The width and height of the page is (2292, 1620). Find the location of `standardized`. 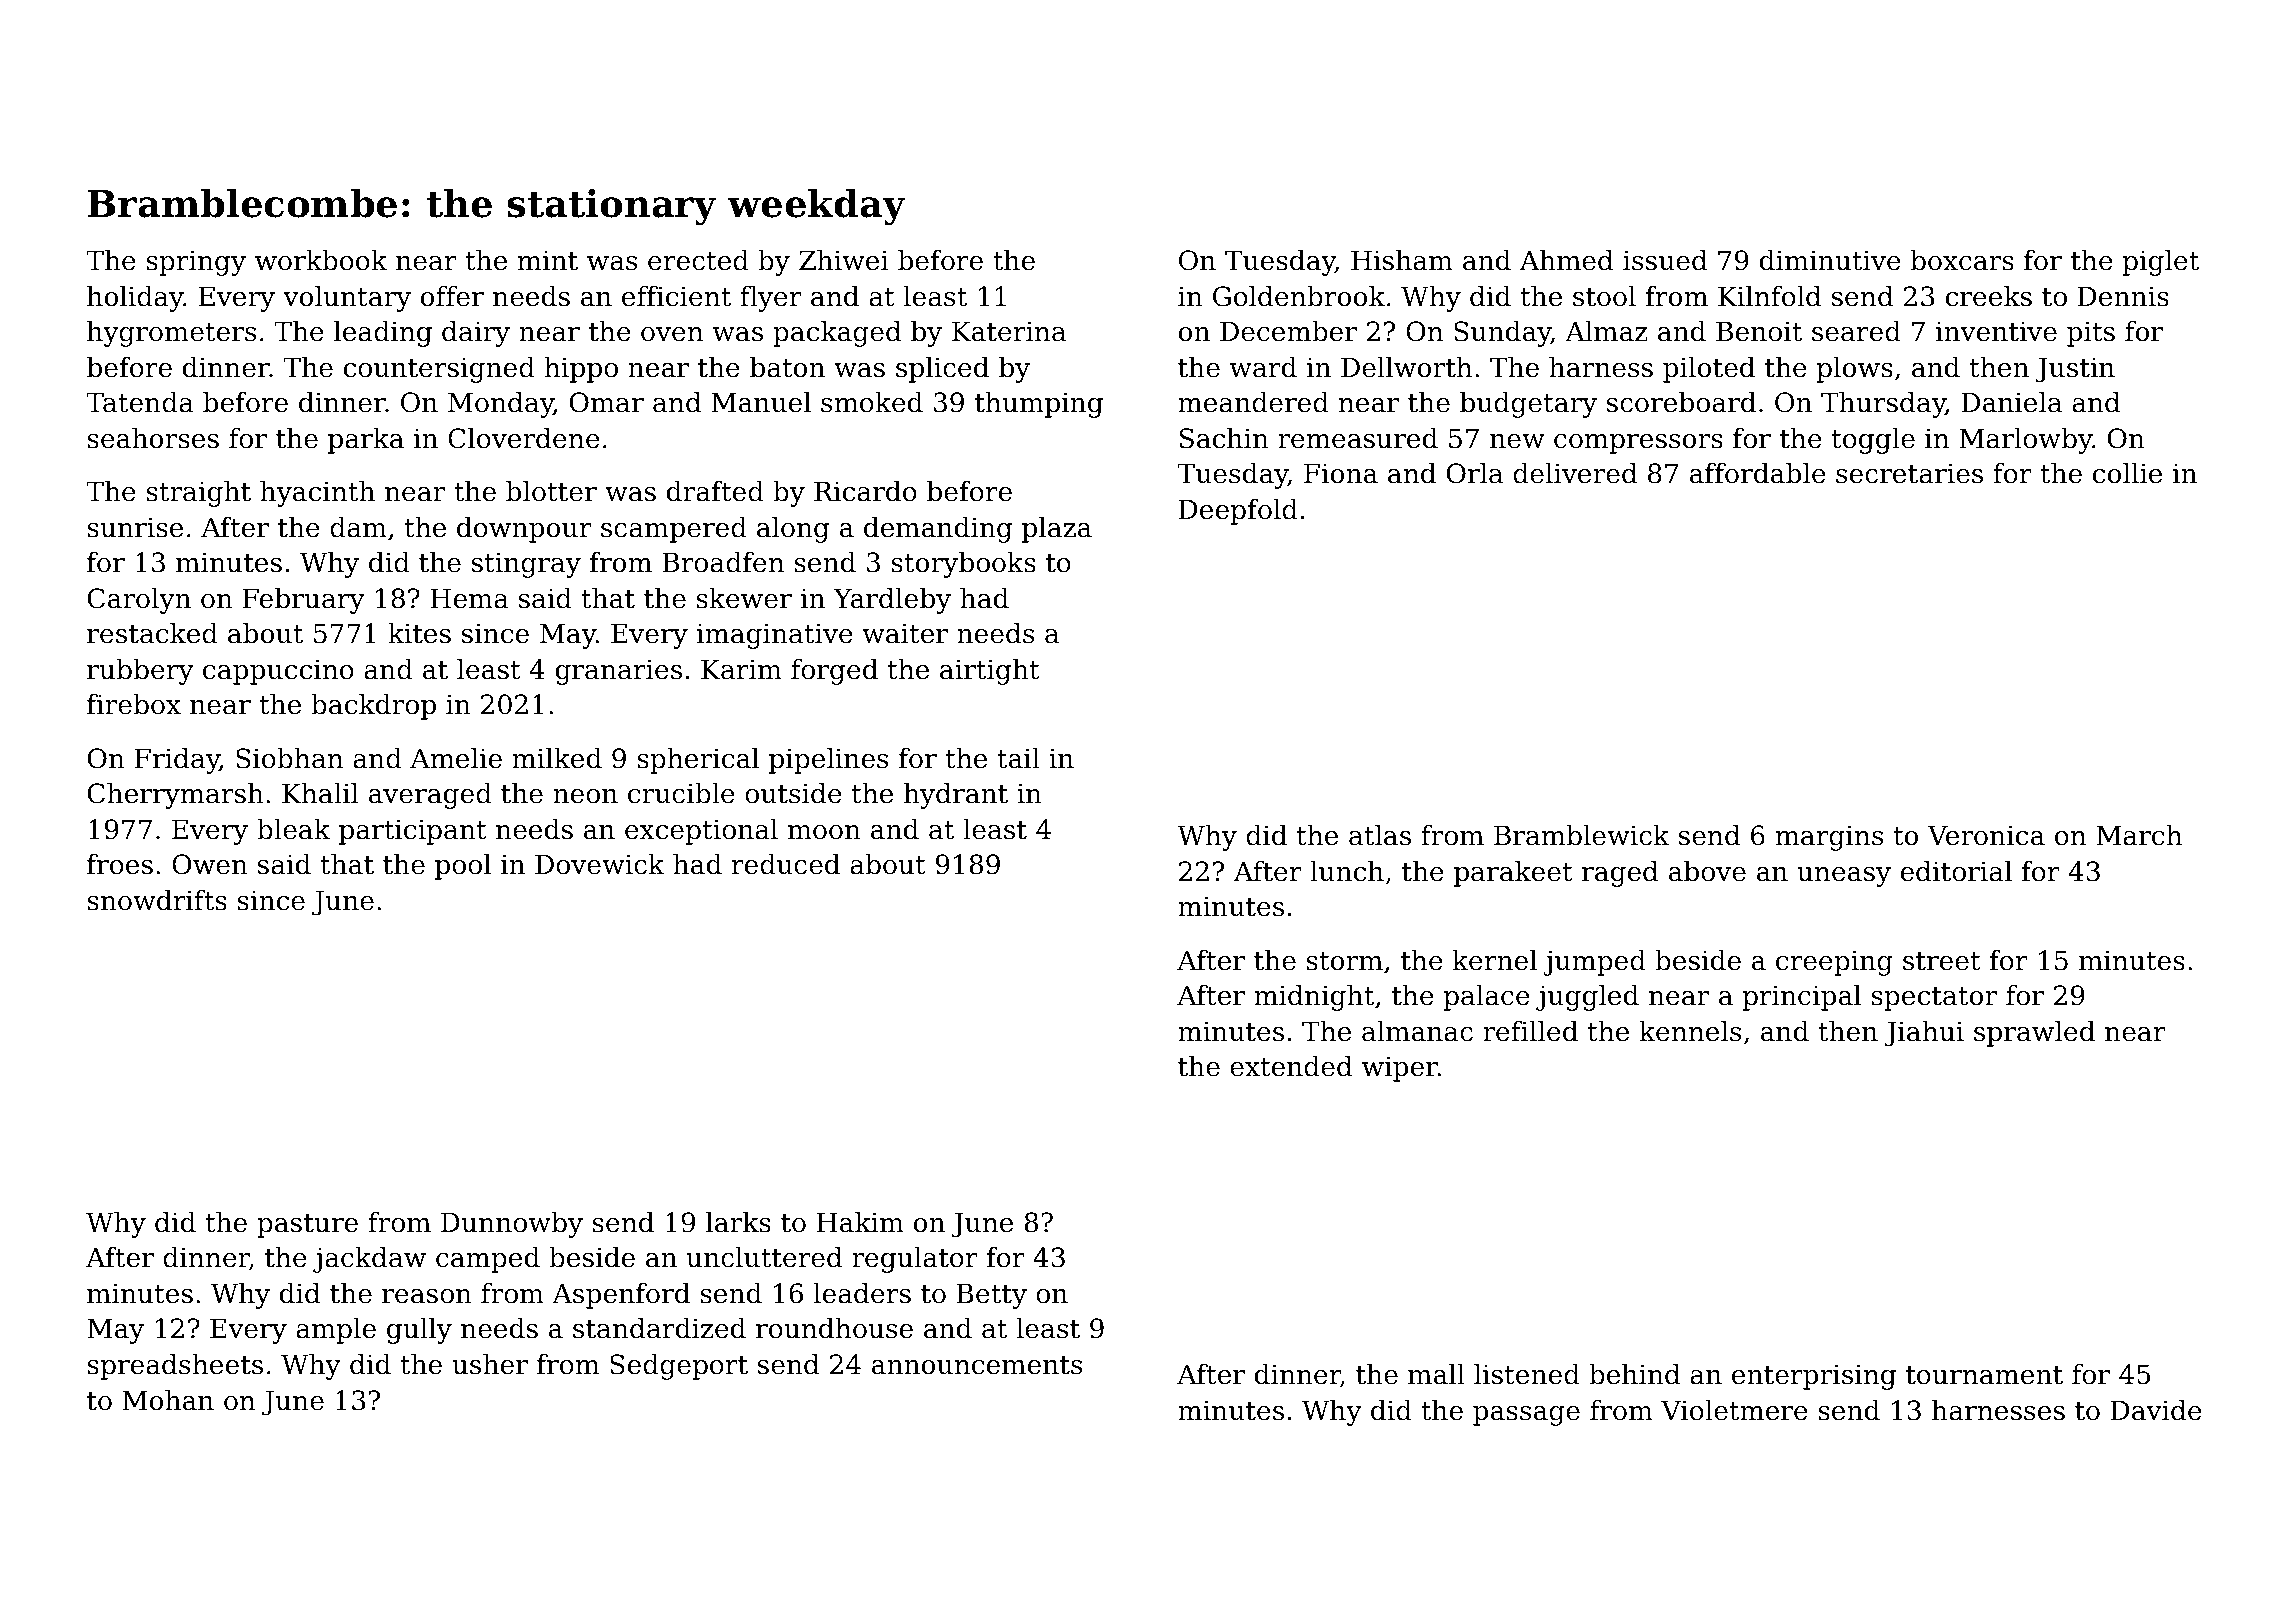

standardized is located at coordinates (659, 1328).
